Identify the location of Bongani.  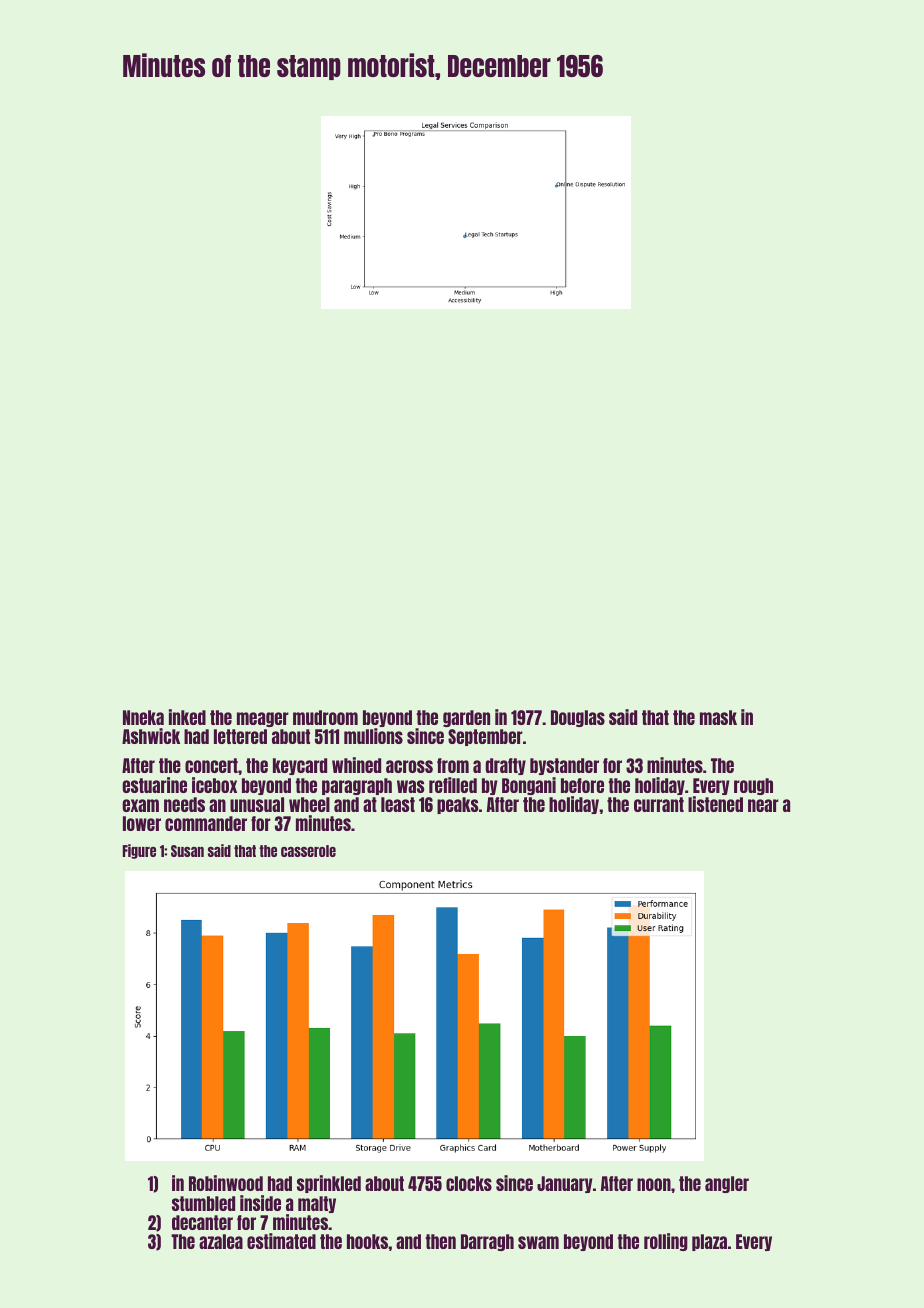
(529, 786).
